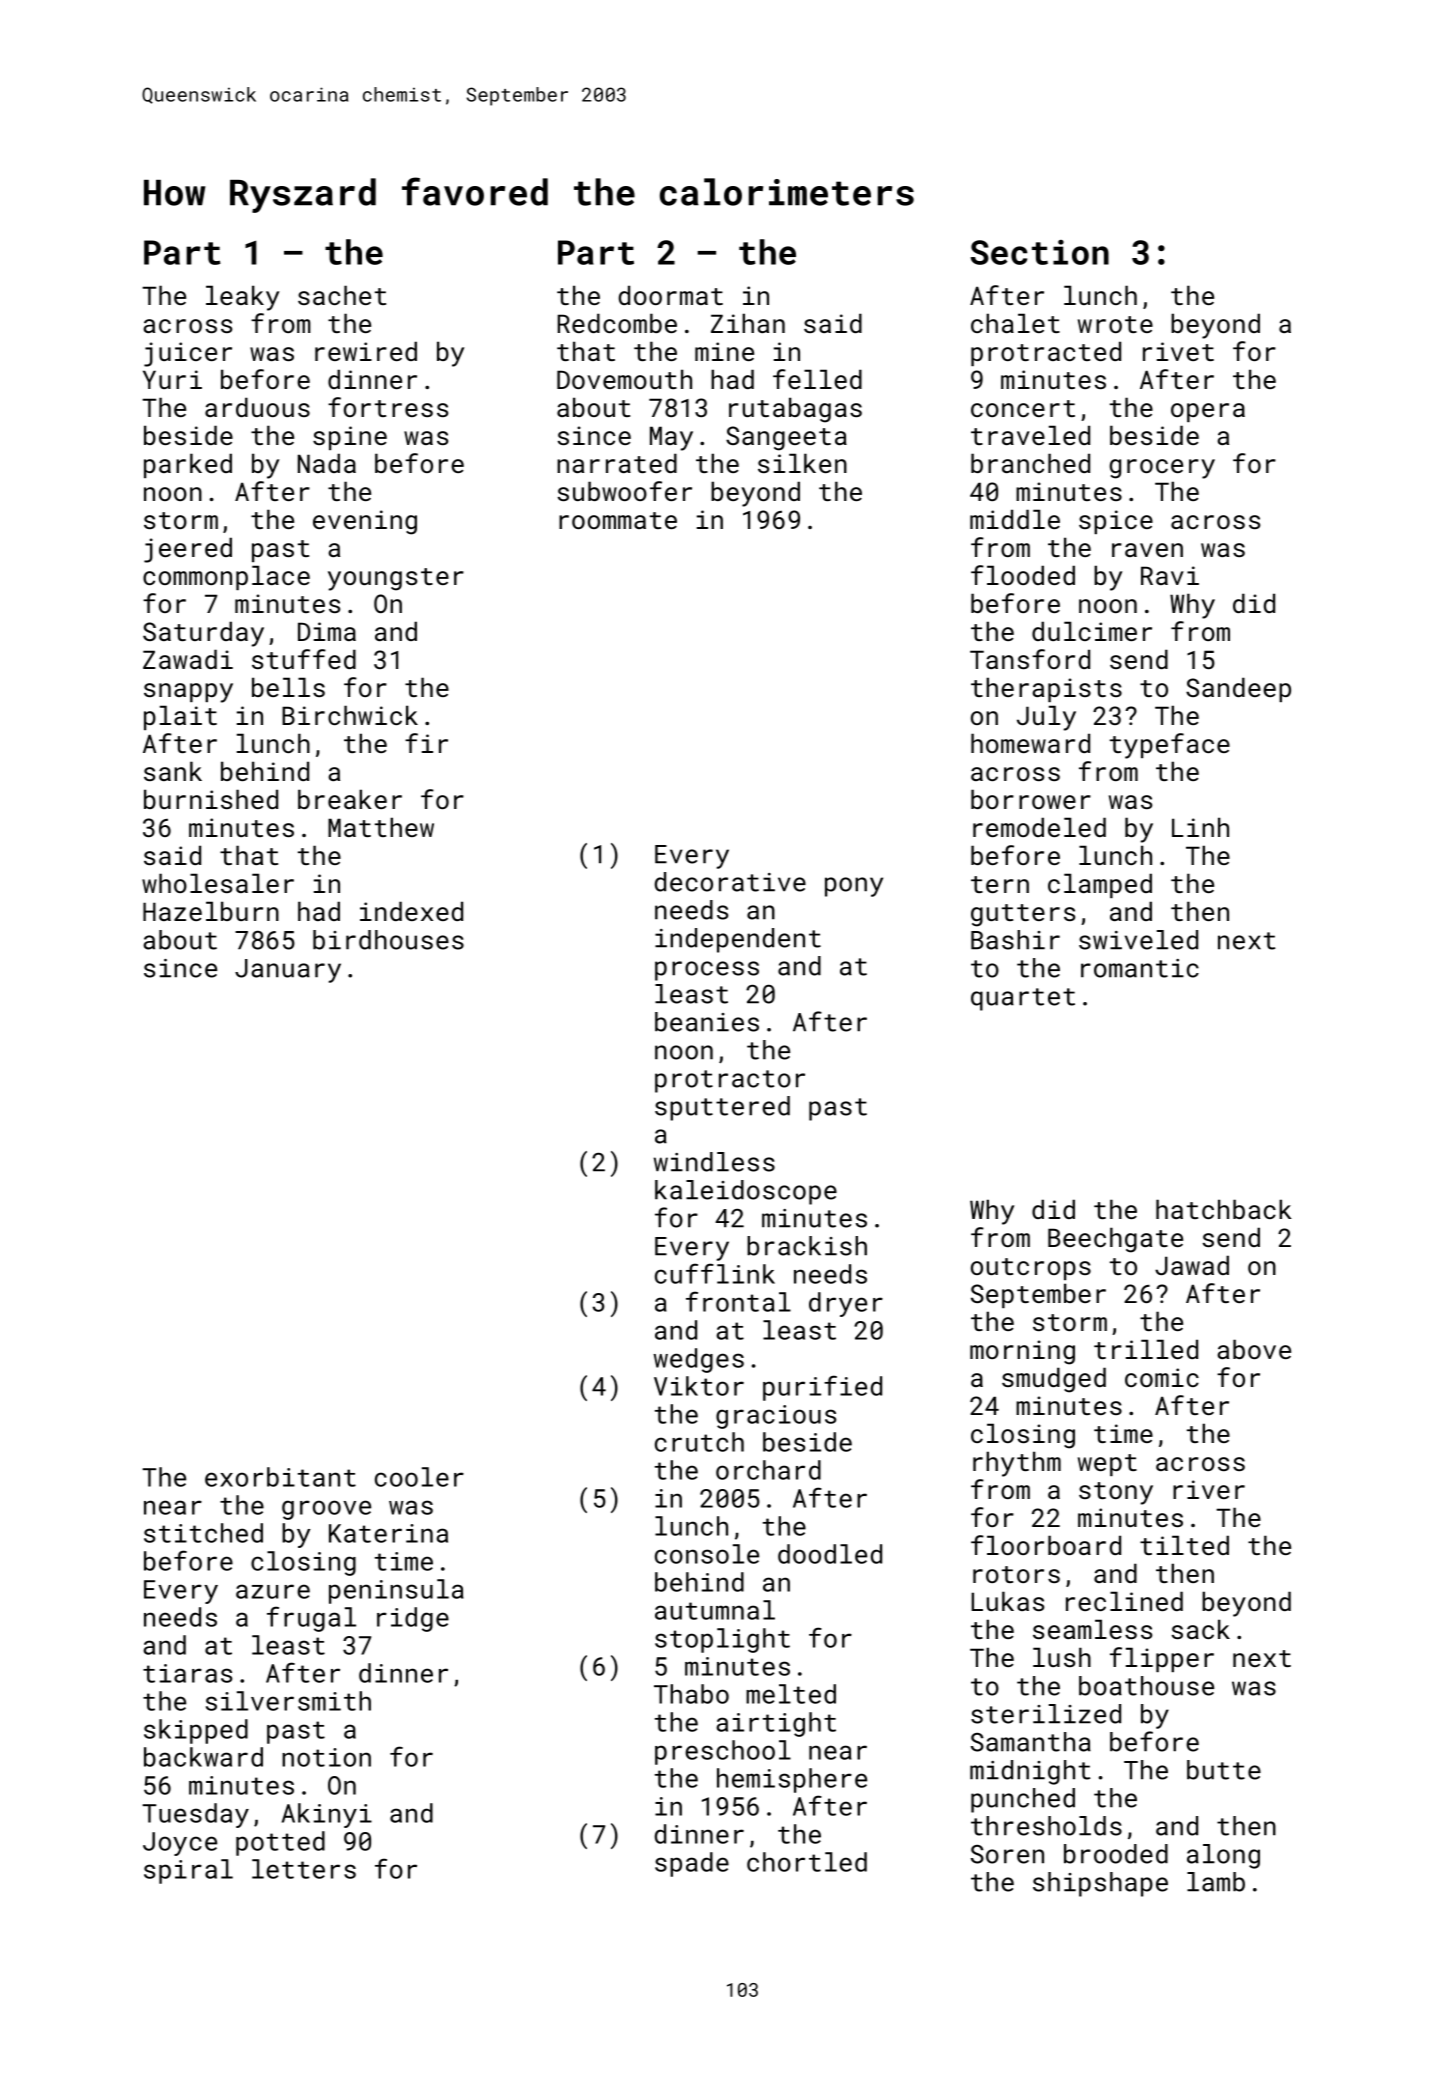  What do you see at coordinates (618, 520) in the image?
I see `roommate` at bounding box center [618, 520].
